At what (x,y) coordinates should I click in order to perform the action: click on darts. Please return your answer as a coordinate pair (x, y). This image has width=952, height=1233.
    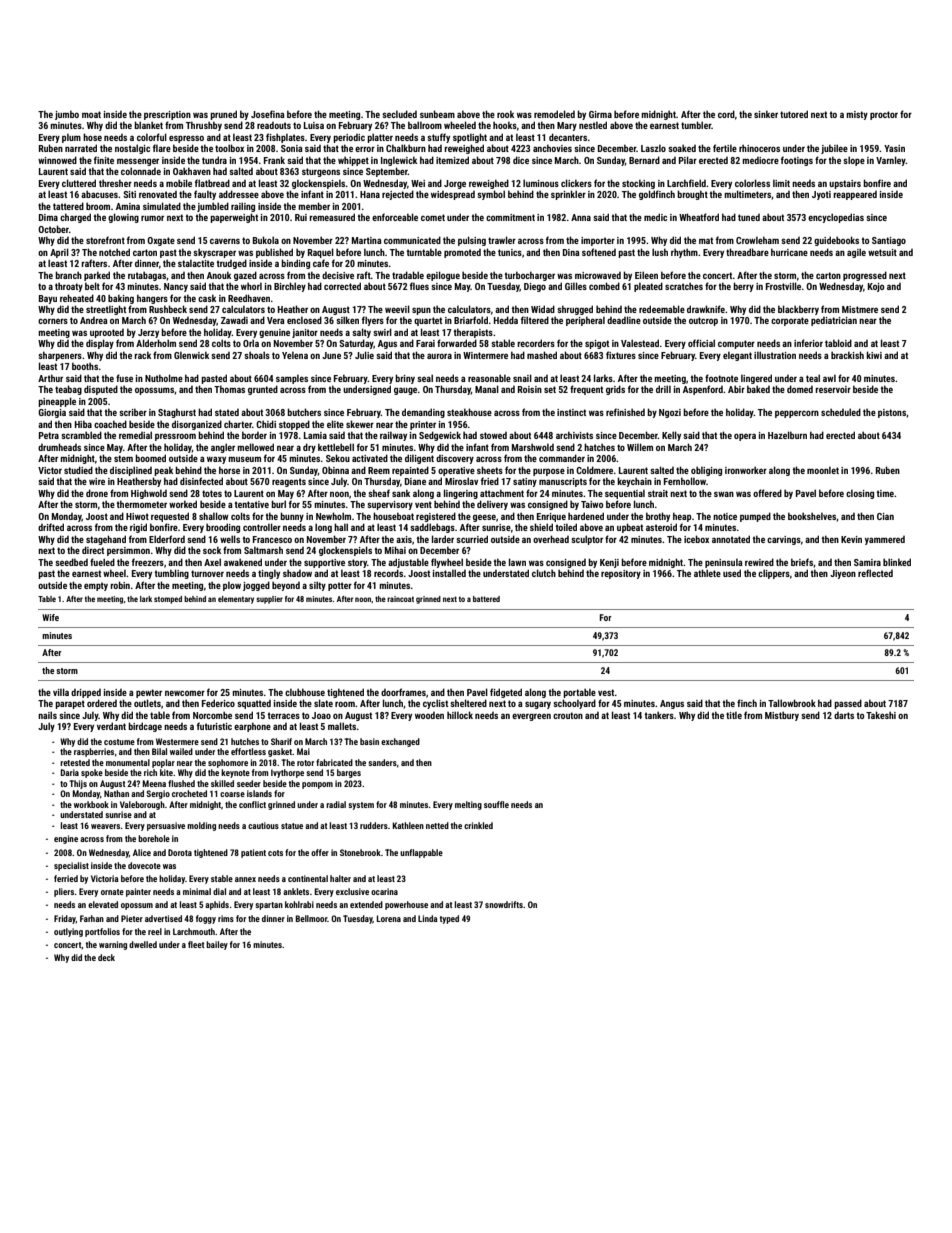
    Looking at the image, I should click on (844, 715).
